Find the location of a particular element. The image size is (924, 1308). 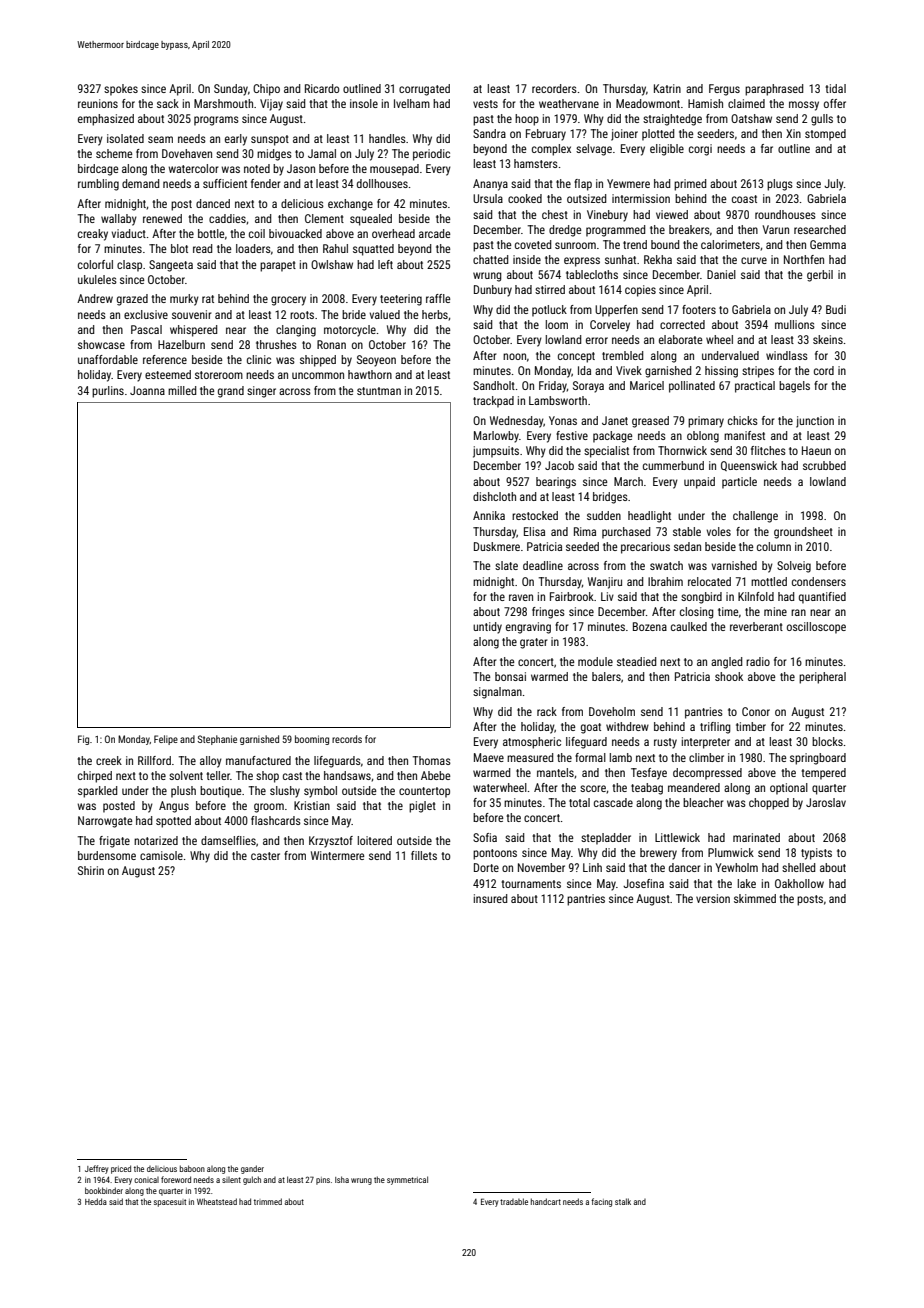

Conor is located at coordinates (756, 711).
